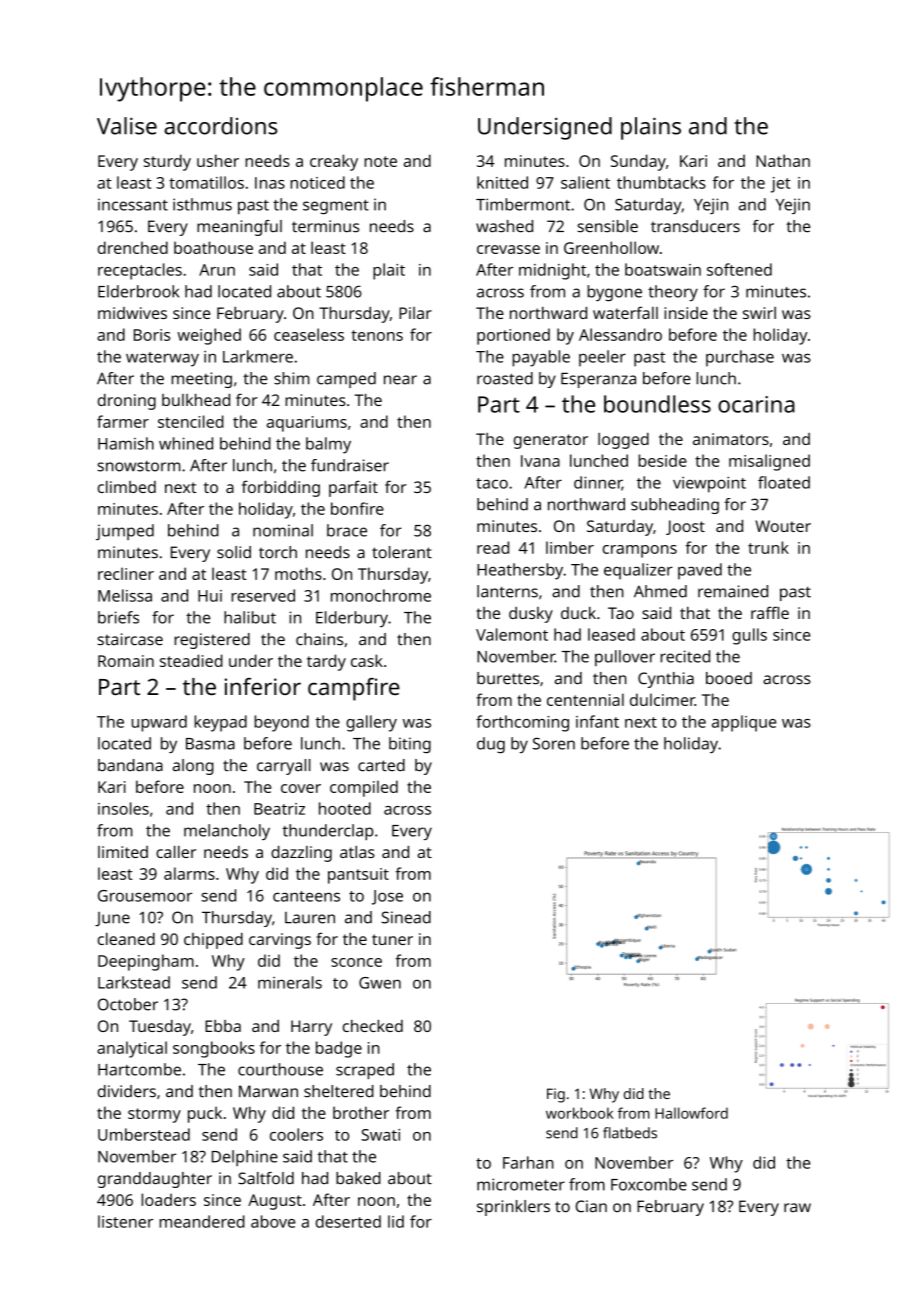  I want to click on applique, so click(744, 723).
